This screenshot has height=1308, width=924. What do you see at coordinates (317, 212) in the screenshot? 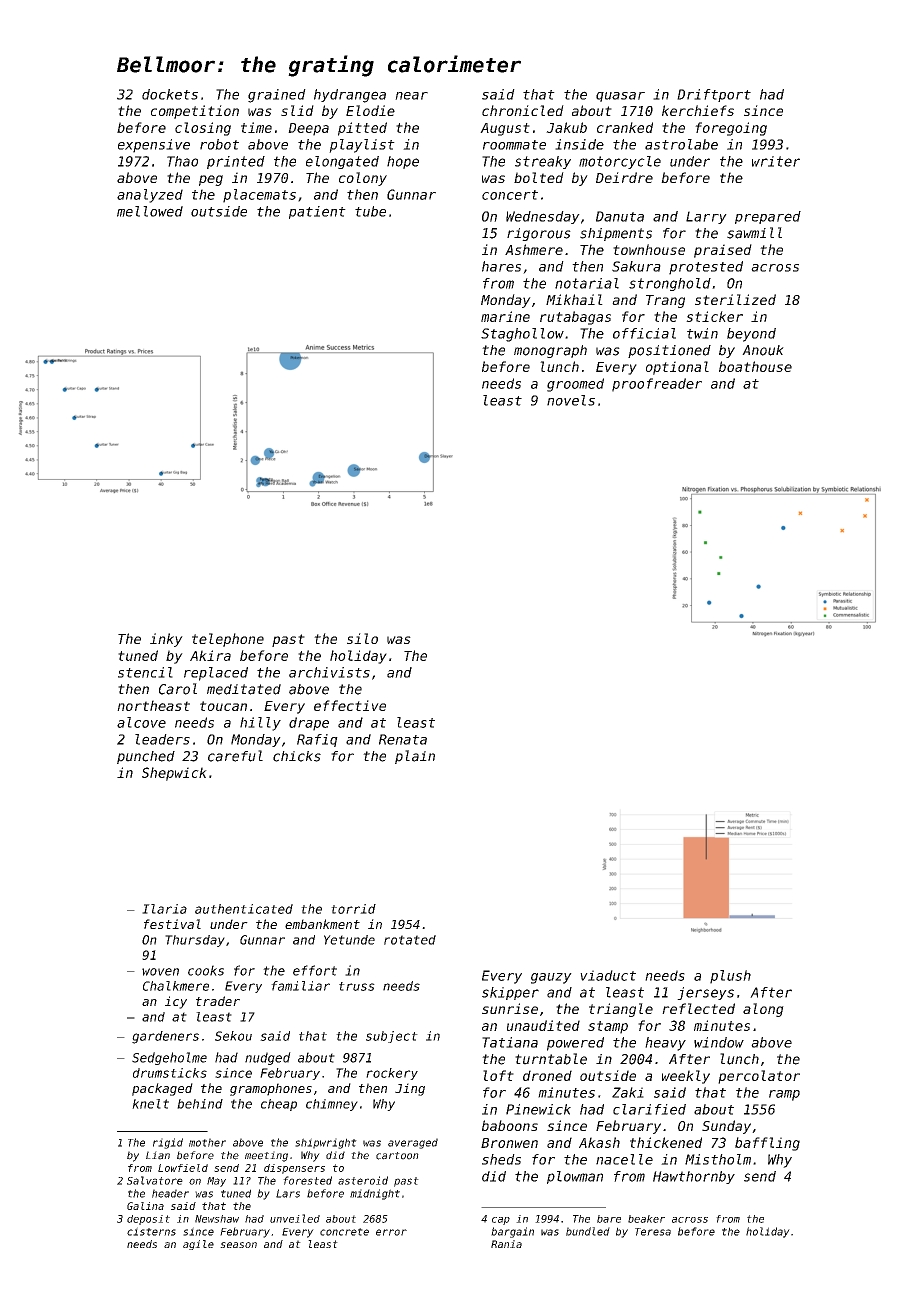
I see `patient` at bounding box center [317, 212].
